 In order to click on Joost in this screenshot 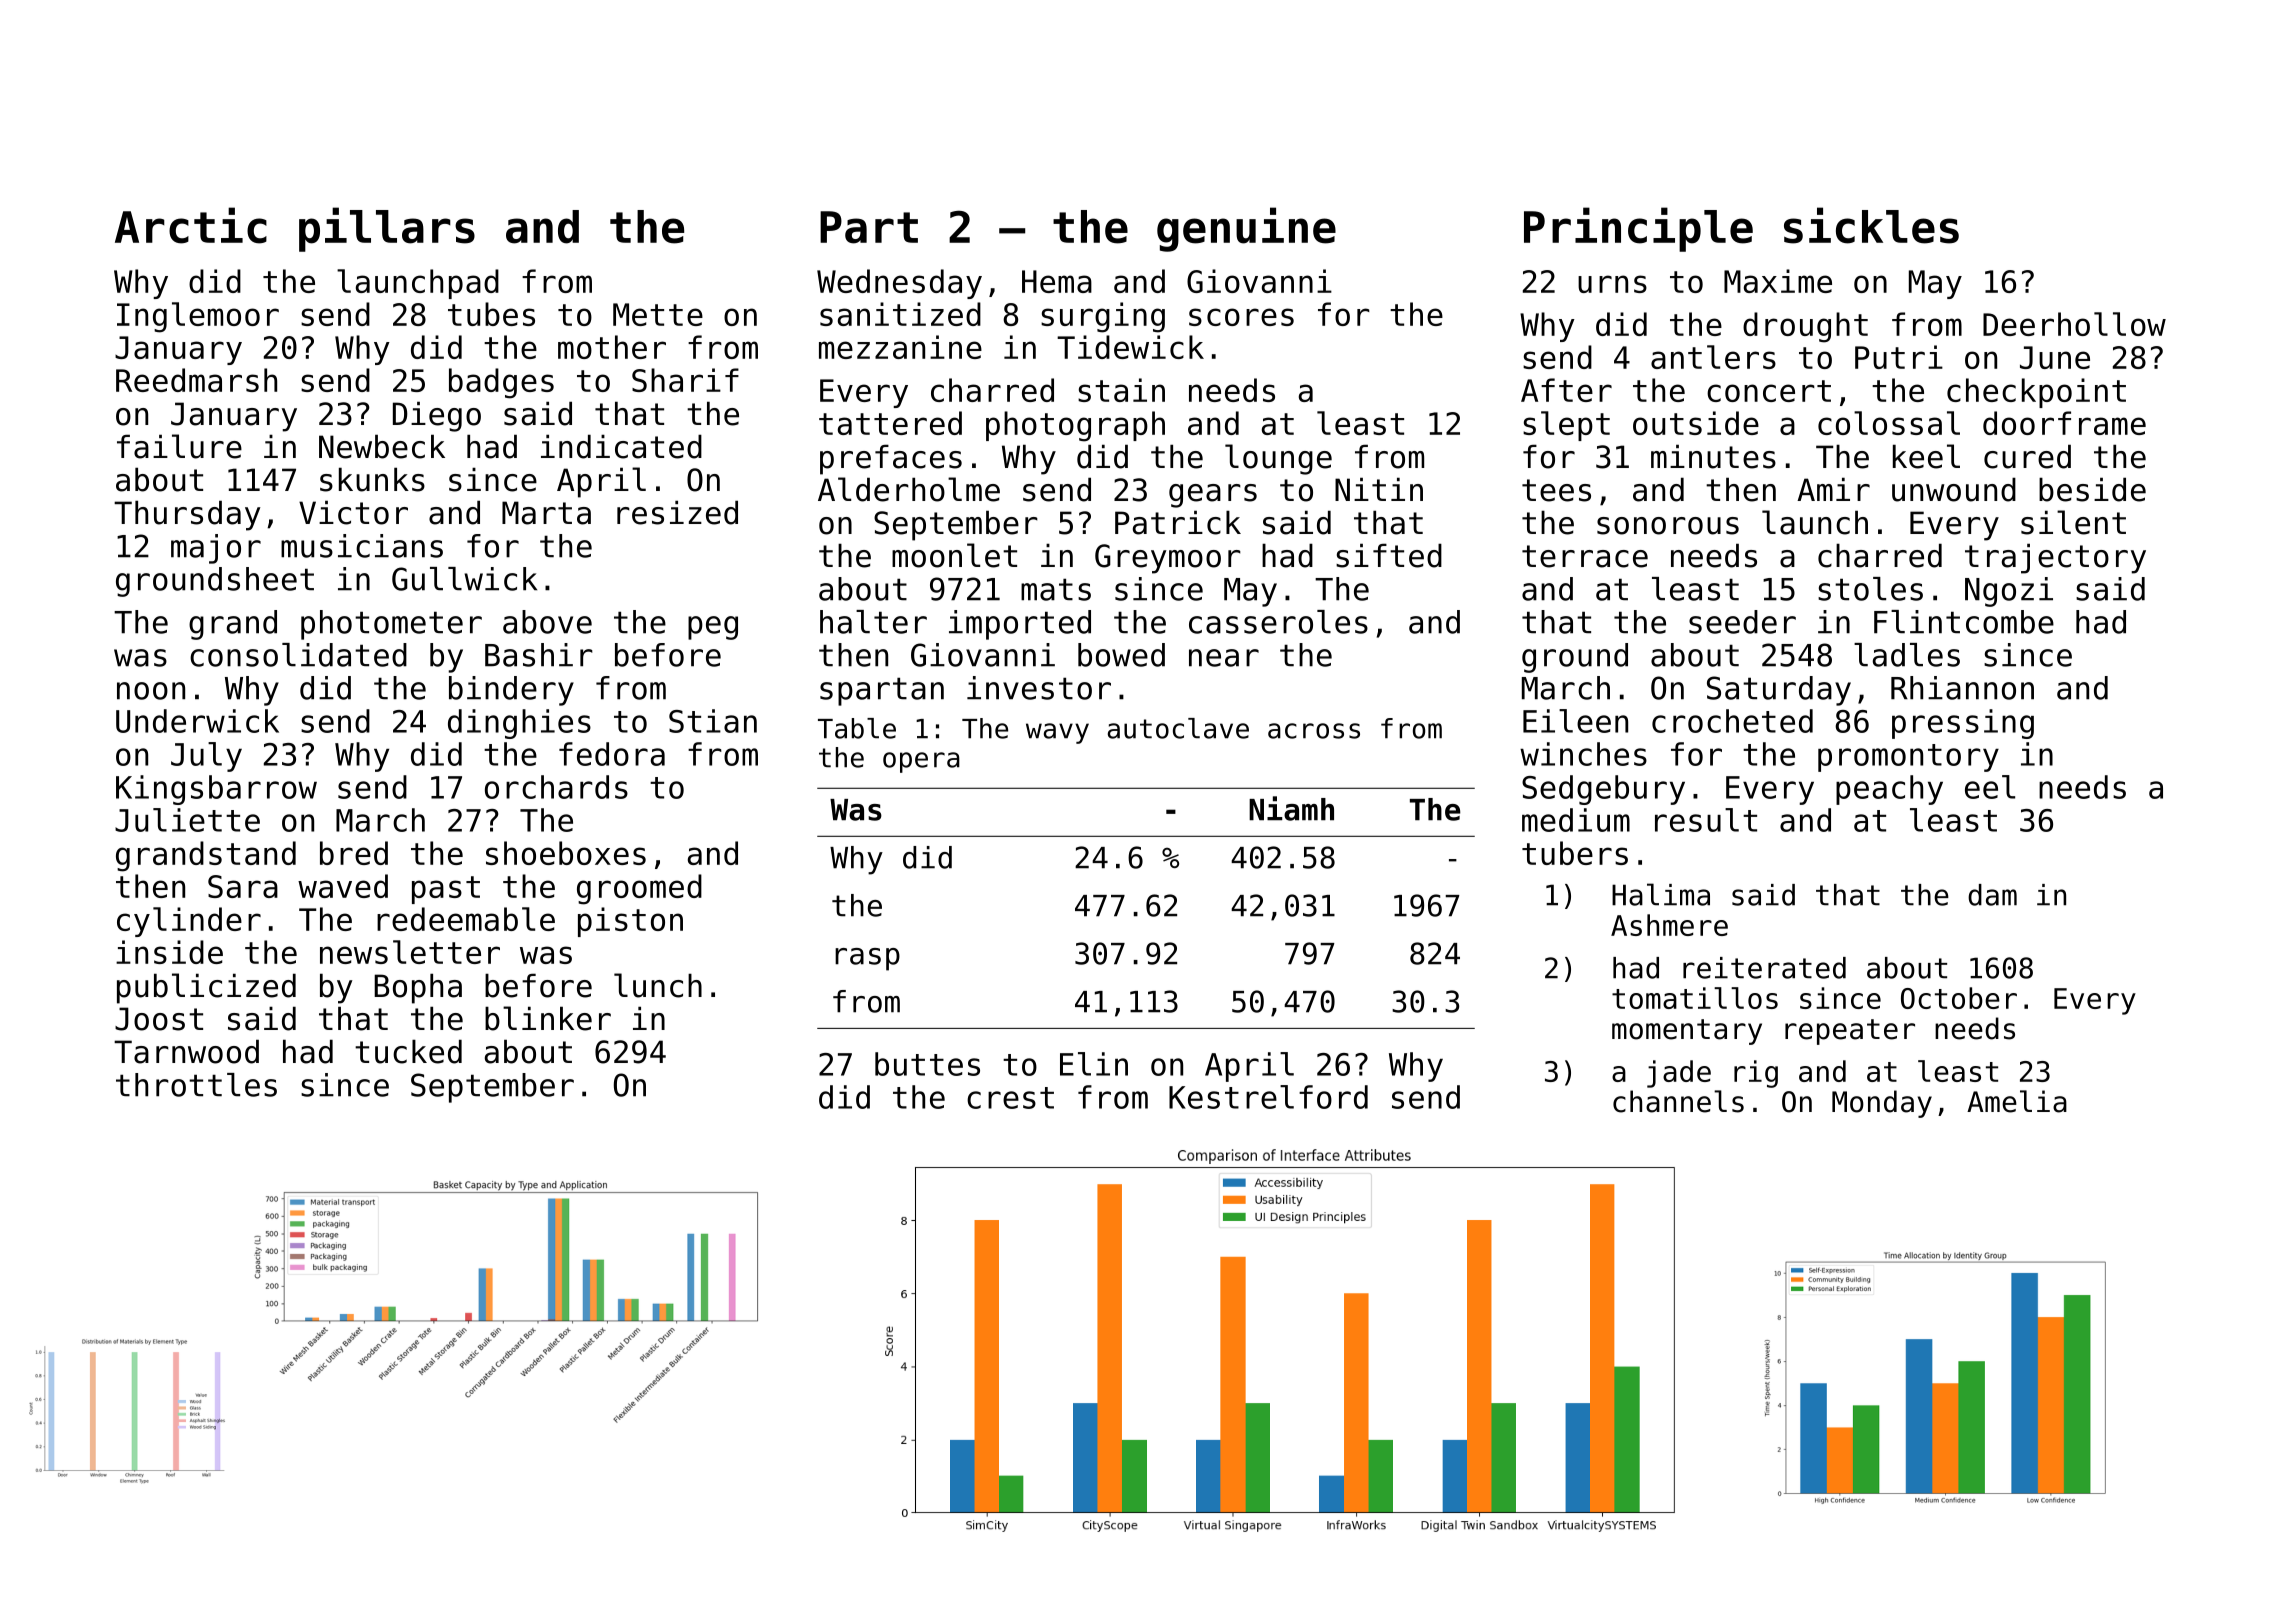, I will do `click(159, 1019)`.
